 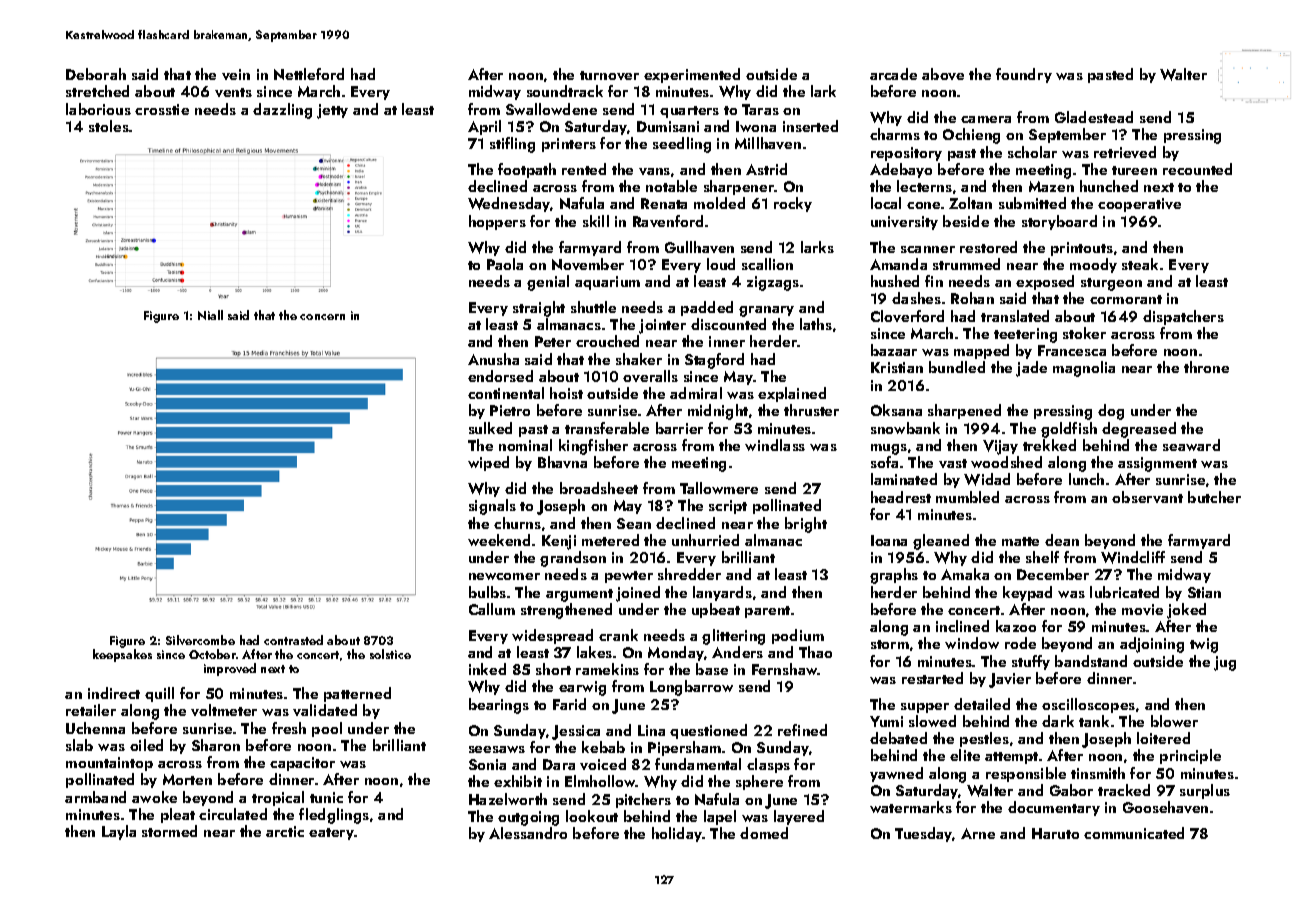 What do you see at coordinates (528, 833) in the image?
I see `Alessandro` at bounding box center [528, 833].
